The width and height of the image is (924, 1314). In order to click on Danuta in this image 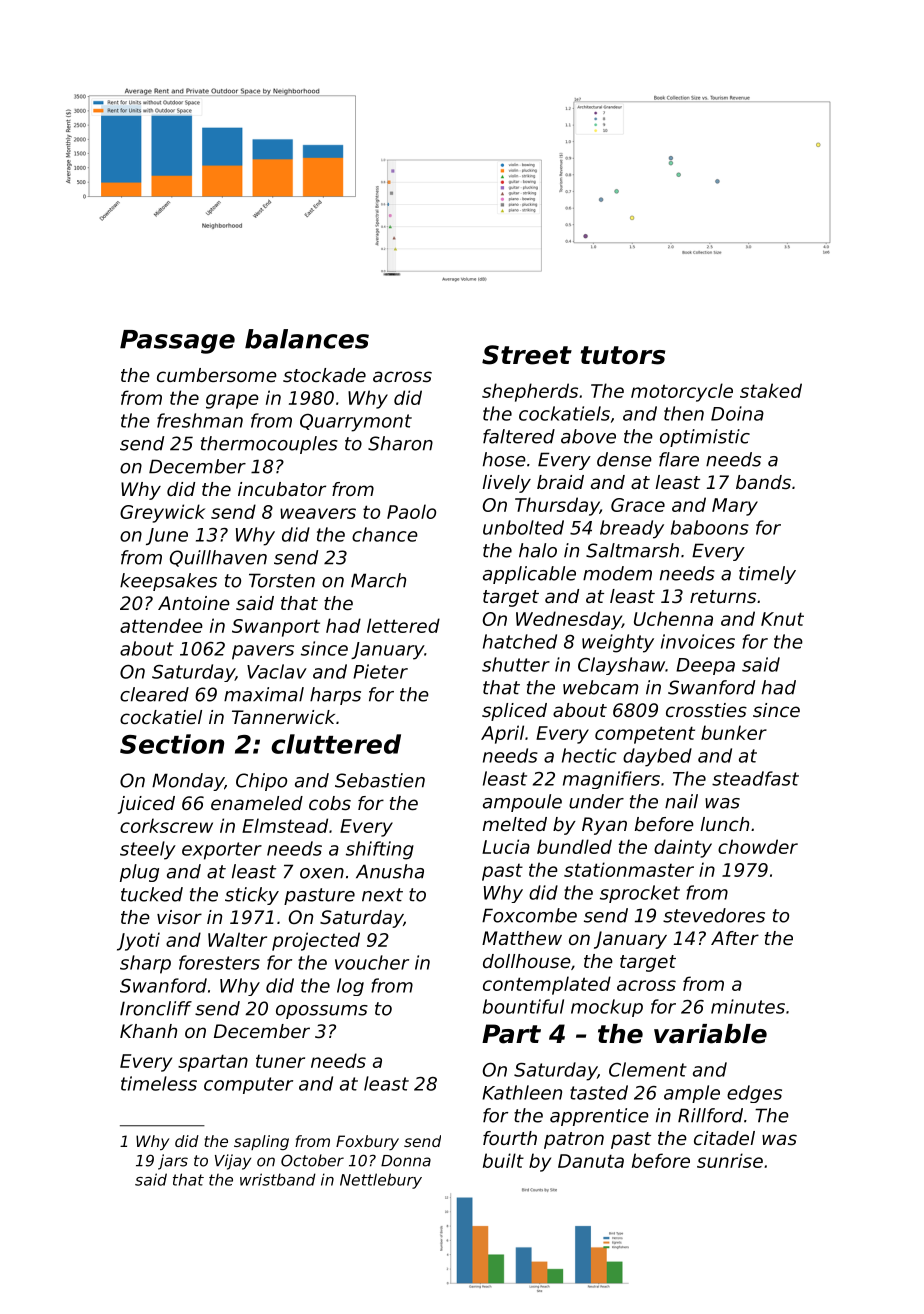, I will do `click(591, 1161)`.
